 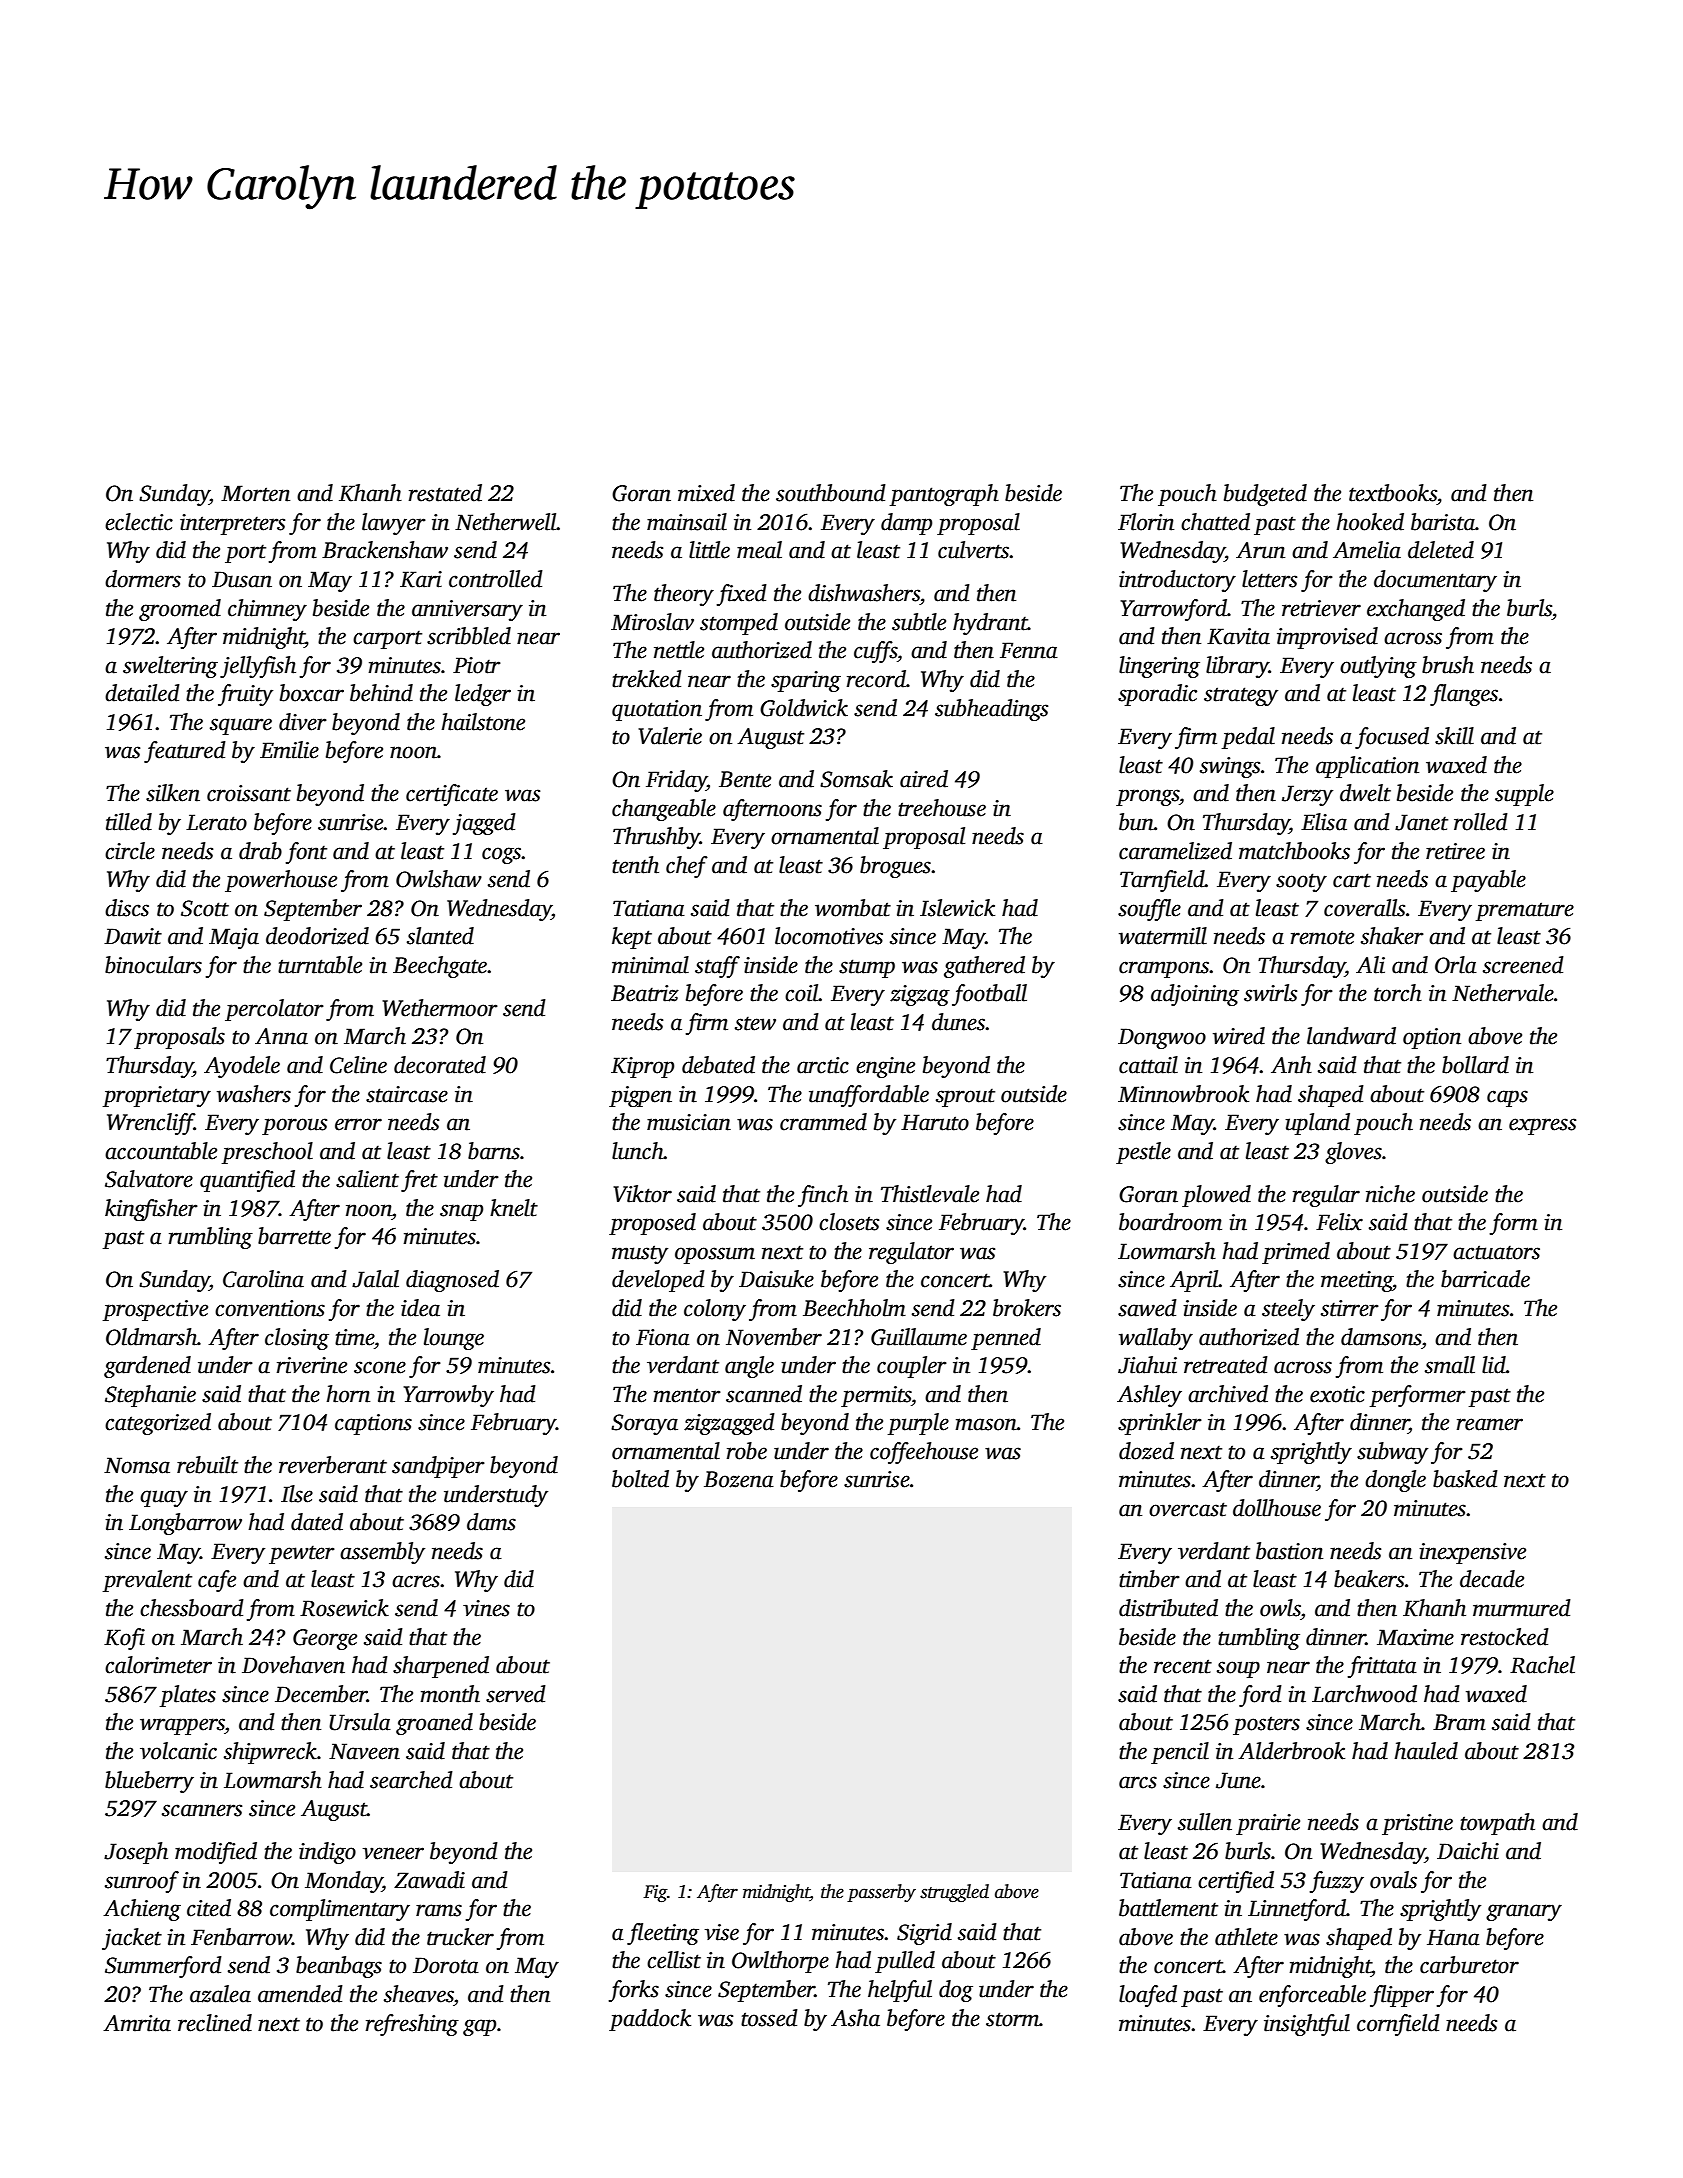 I want to click on Haruto, so click(x=935, y=1122).
